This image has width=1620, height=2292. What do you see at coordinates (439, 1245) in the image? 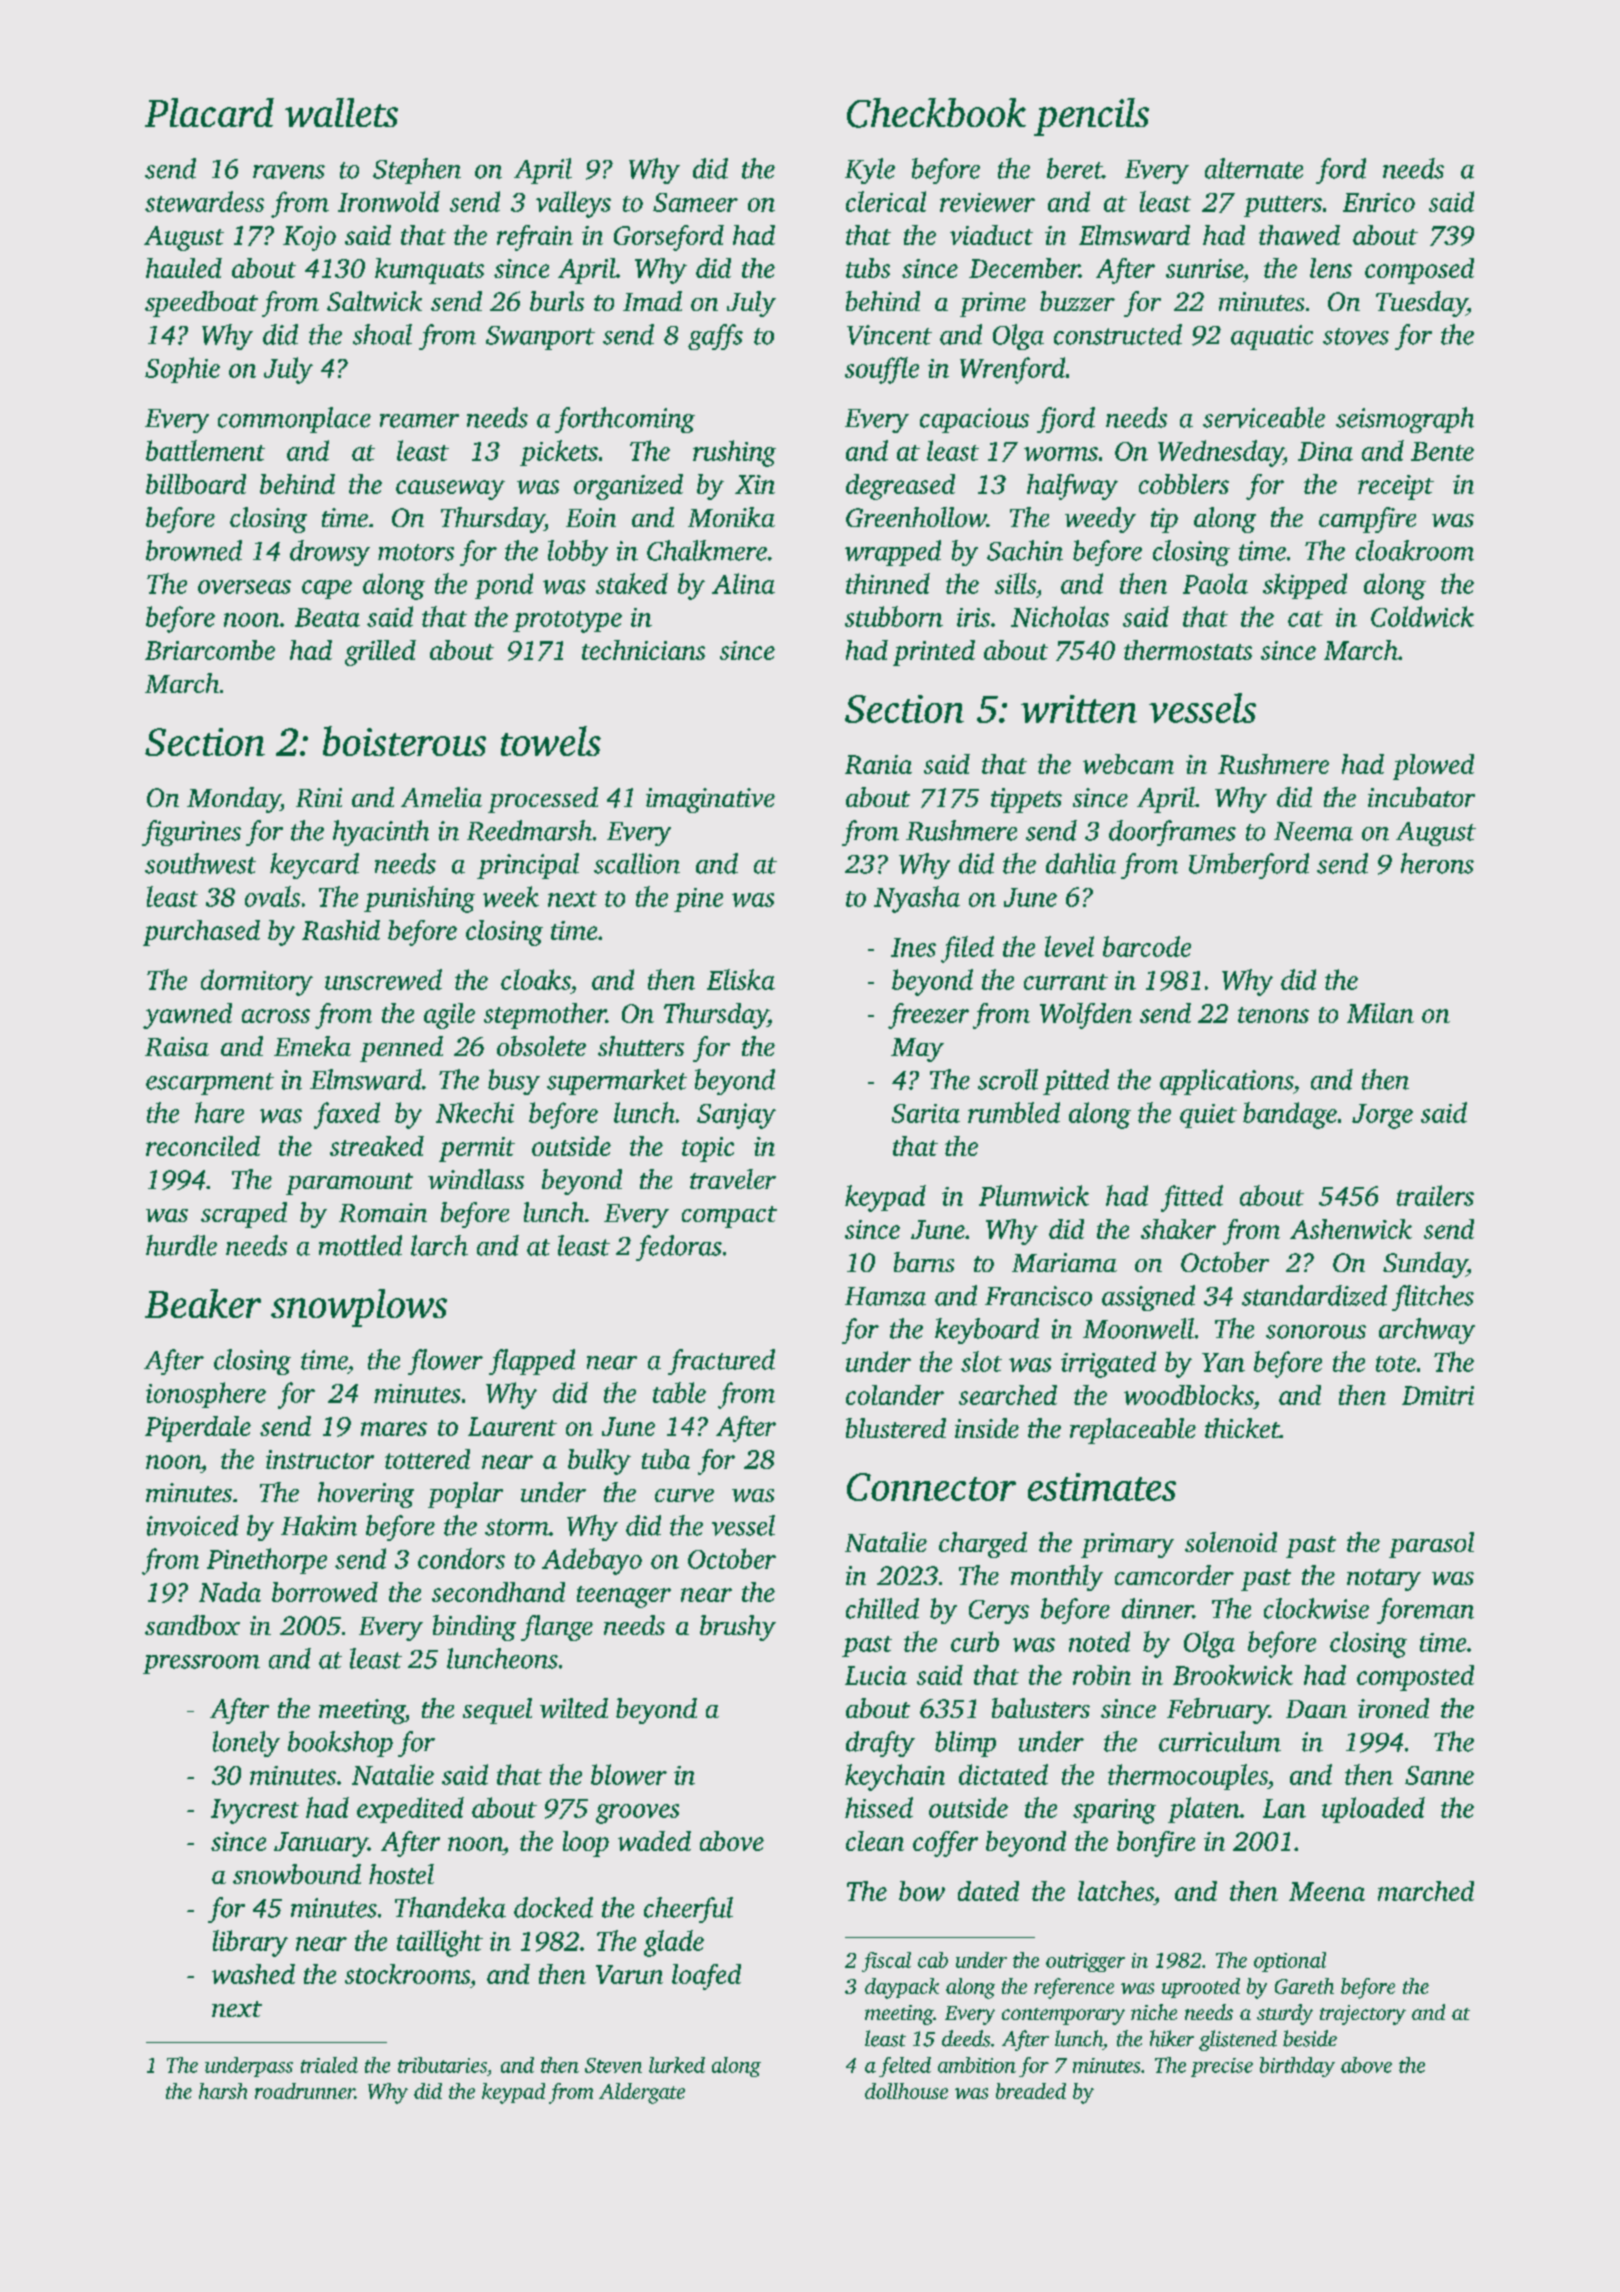
I see `larch` at bounding box center [439, 1245].
